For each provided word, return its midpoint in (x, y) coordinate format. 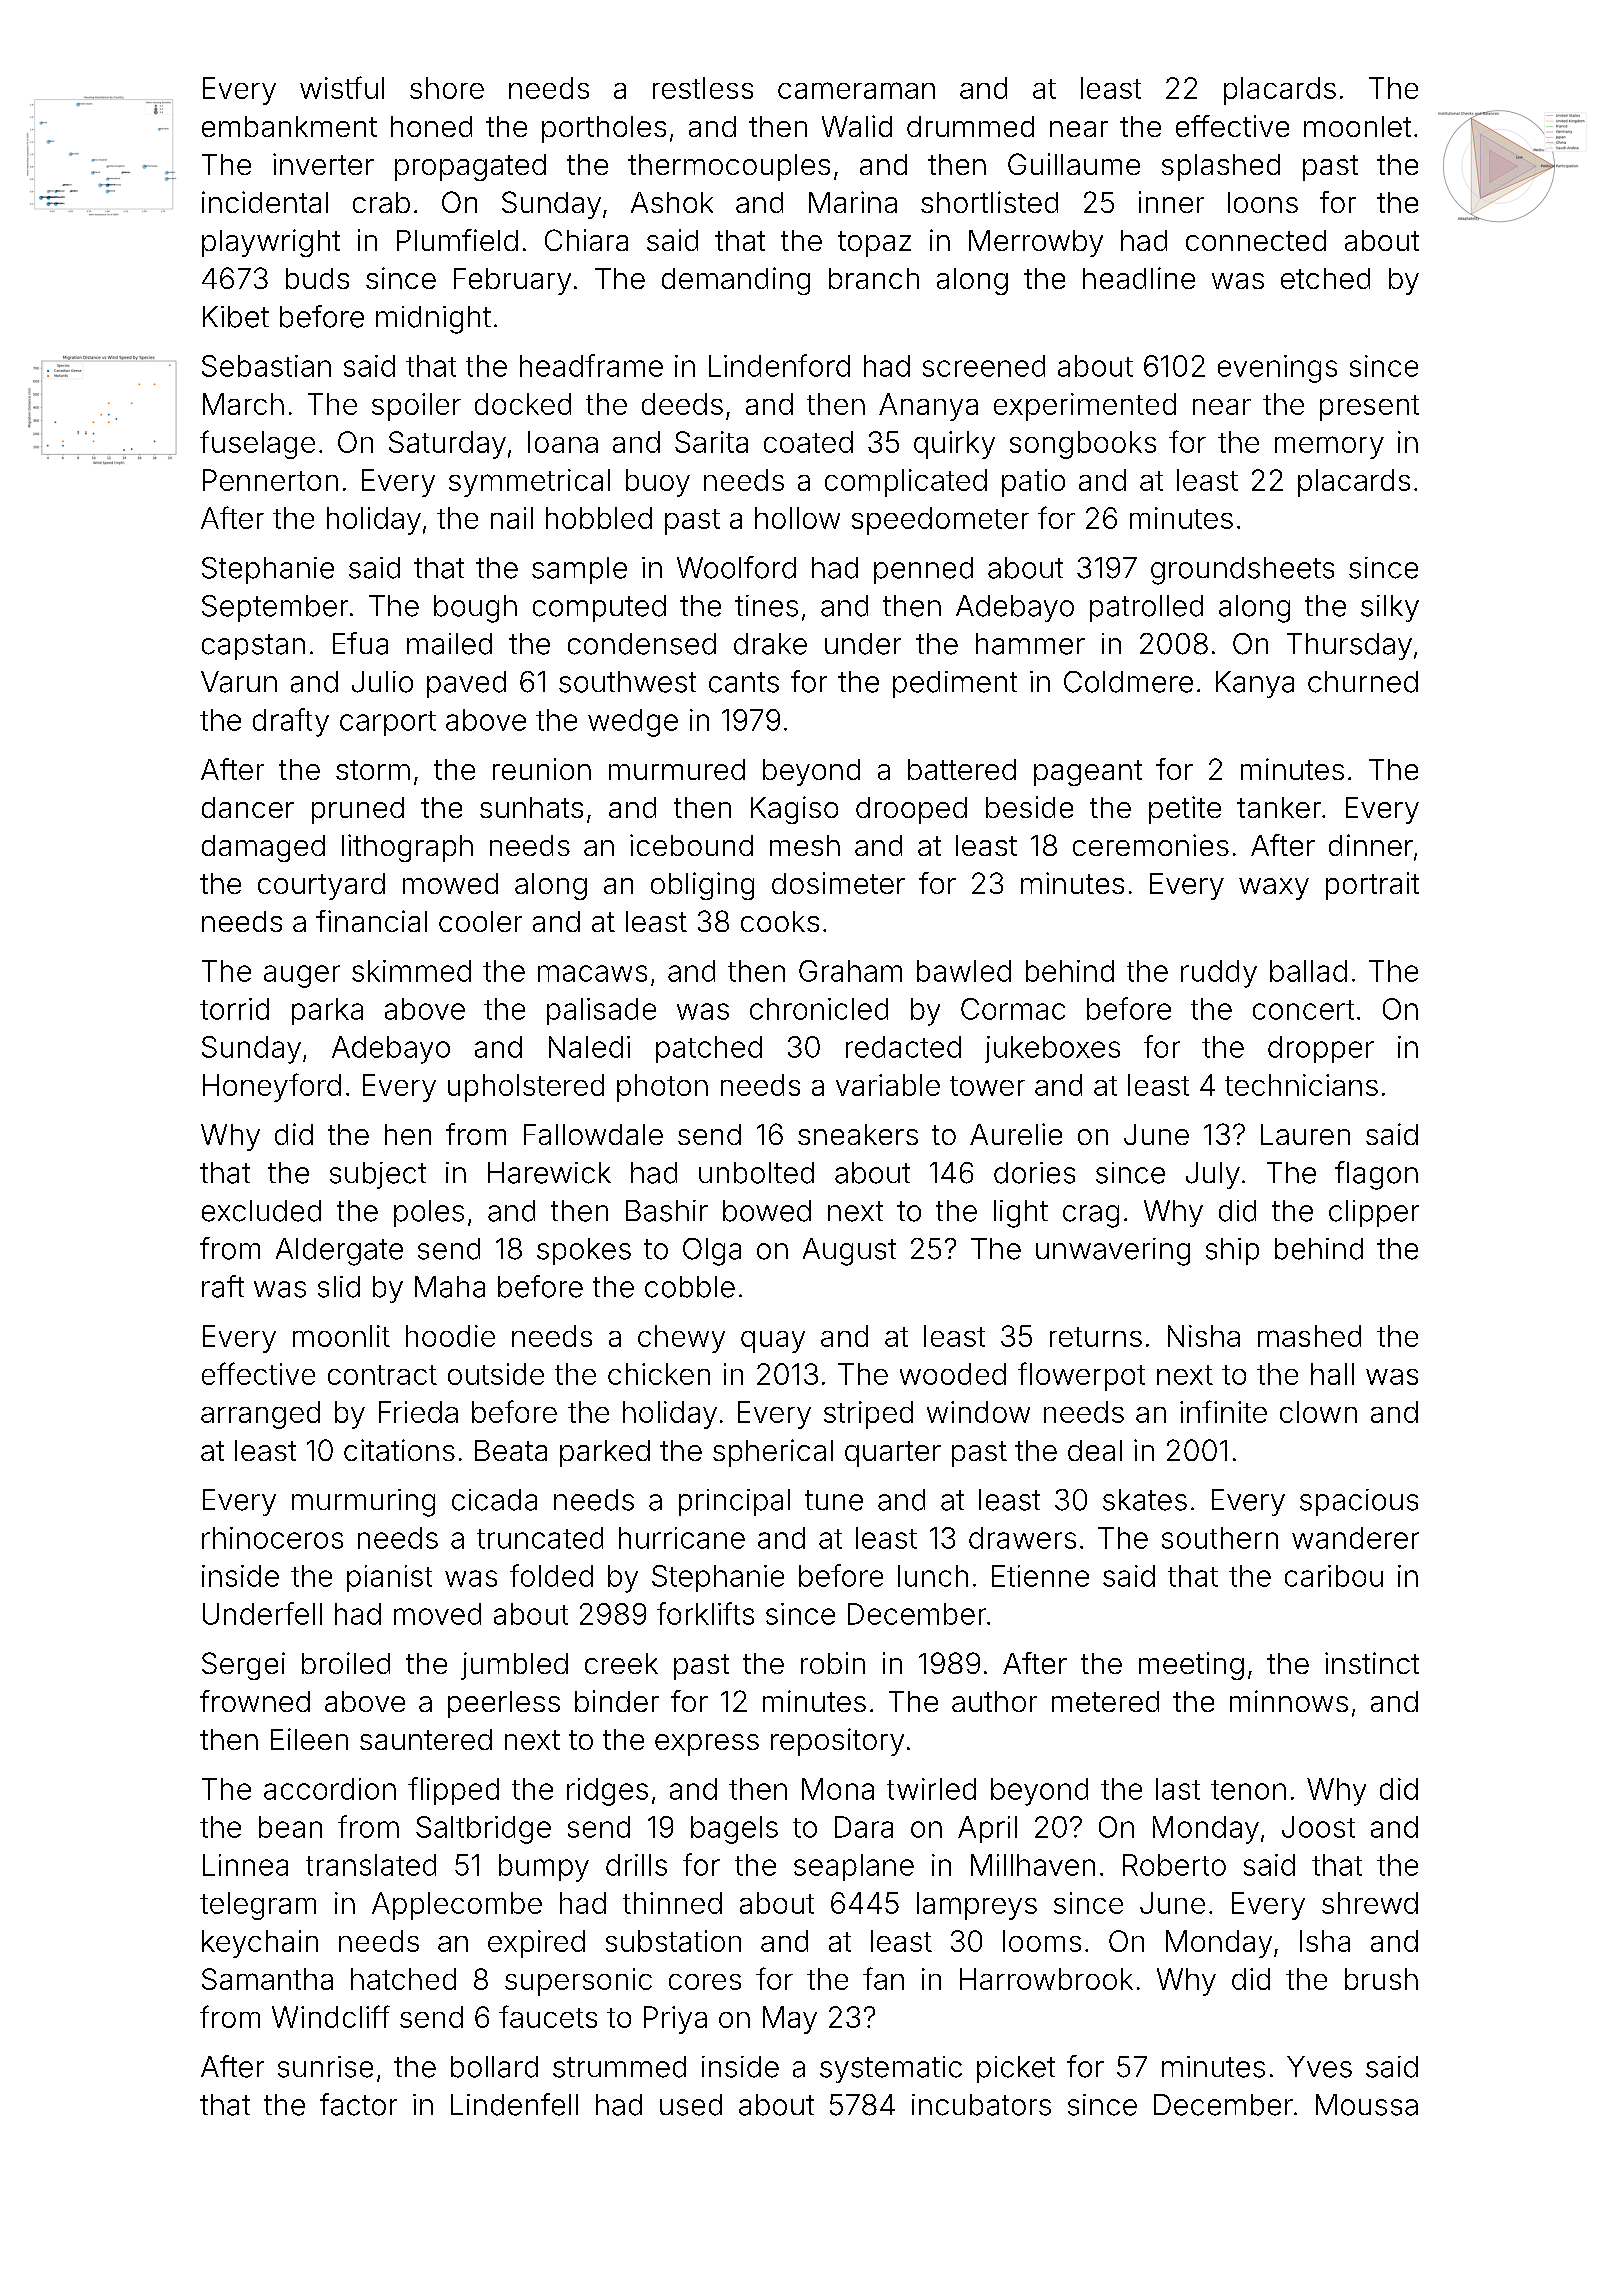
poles (429, 1213)
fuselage (257, 444)
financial (371, 921)
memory (1329, 447)
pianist (389, 1578)
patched (709, 1049)
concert (1303, 1010)
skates (1145, 1500)
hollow (797, 518)
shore (447, 88)
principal (734, 1502)
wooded (953, 1374)
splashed (1221, 167)
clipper (1374, 1213)
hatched (403, 1979)
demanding (736, 281)
